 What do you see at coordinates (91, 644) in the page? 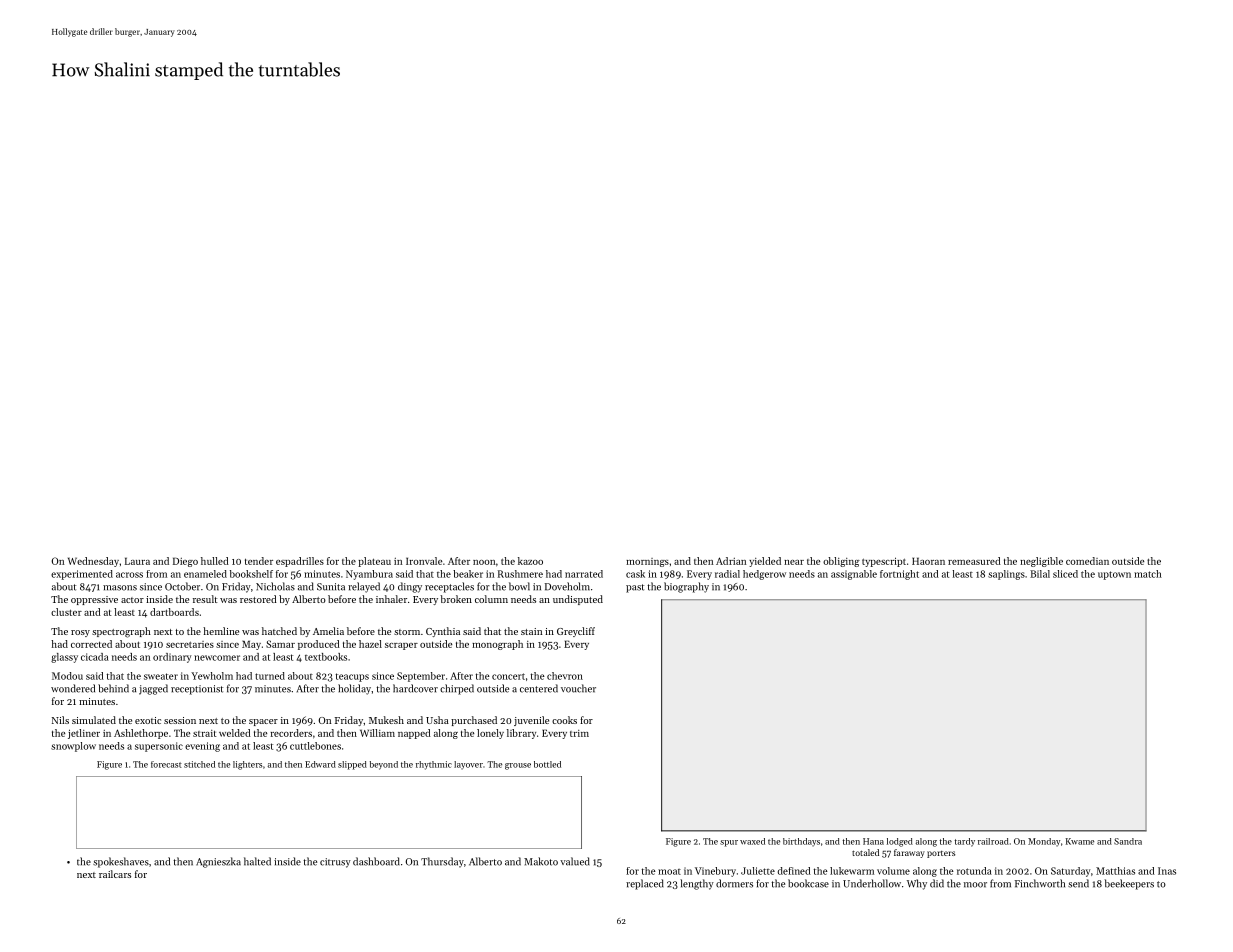
I see `corrected` at bounding box center [91, 644].
